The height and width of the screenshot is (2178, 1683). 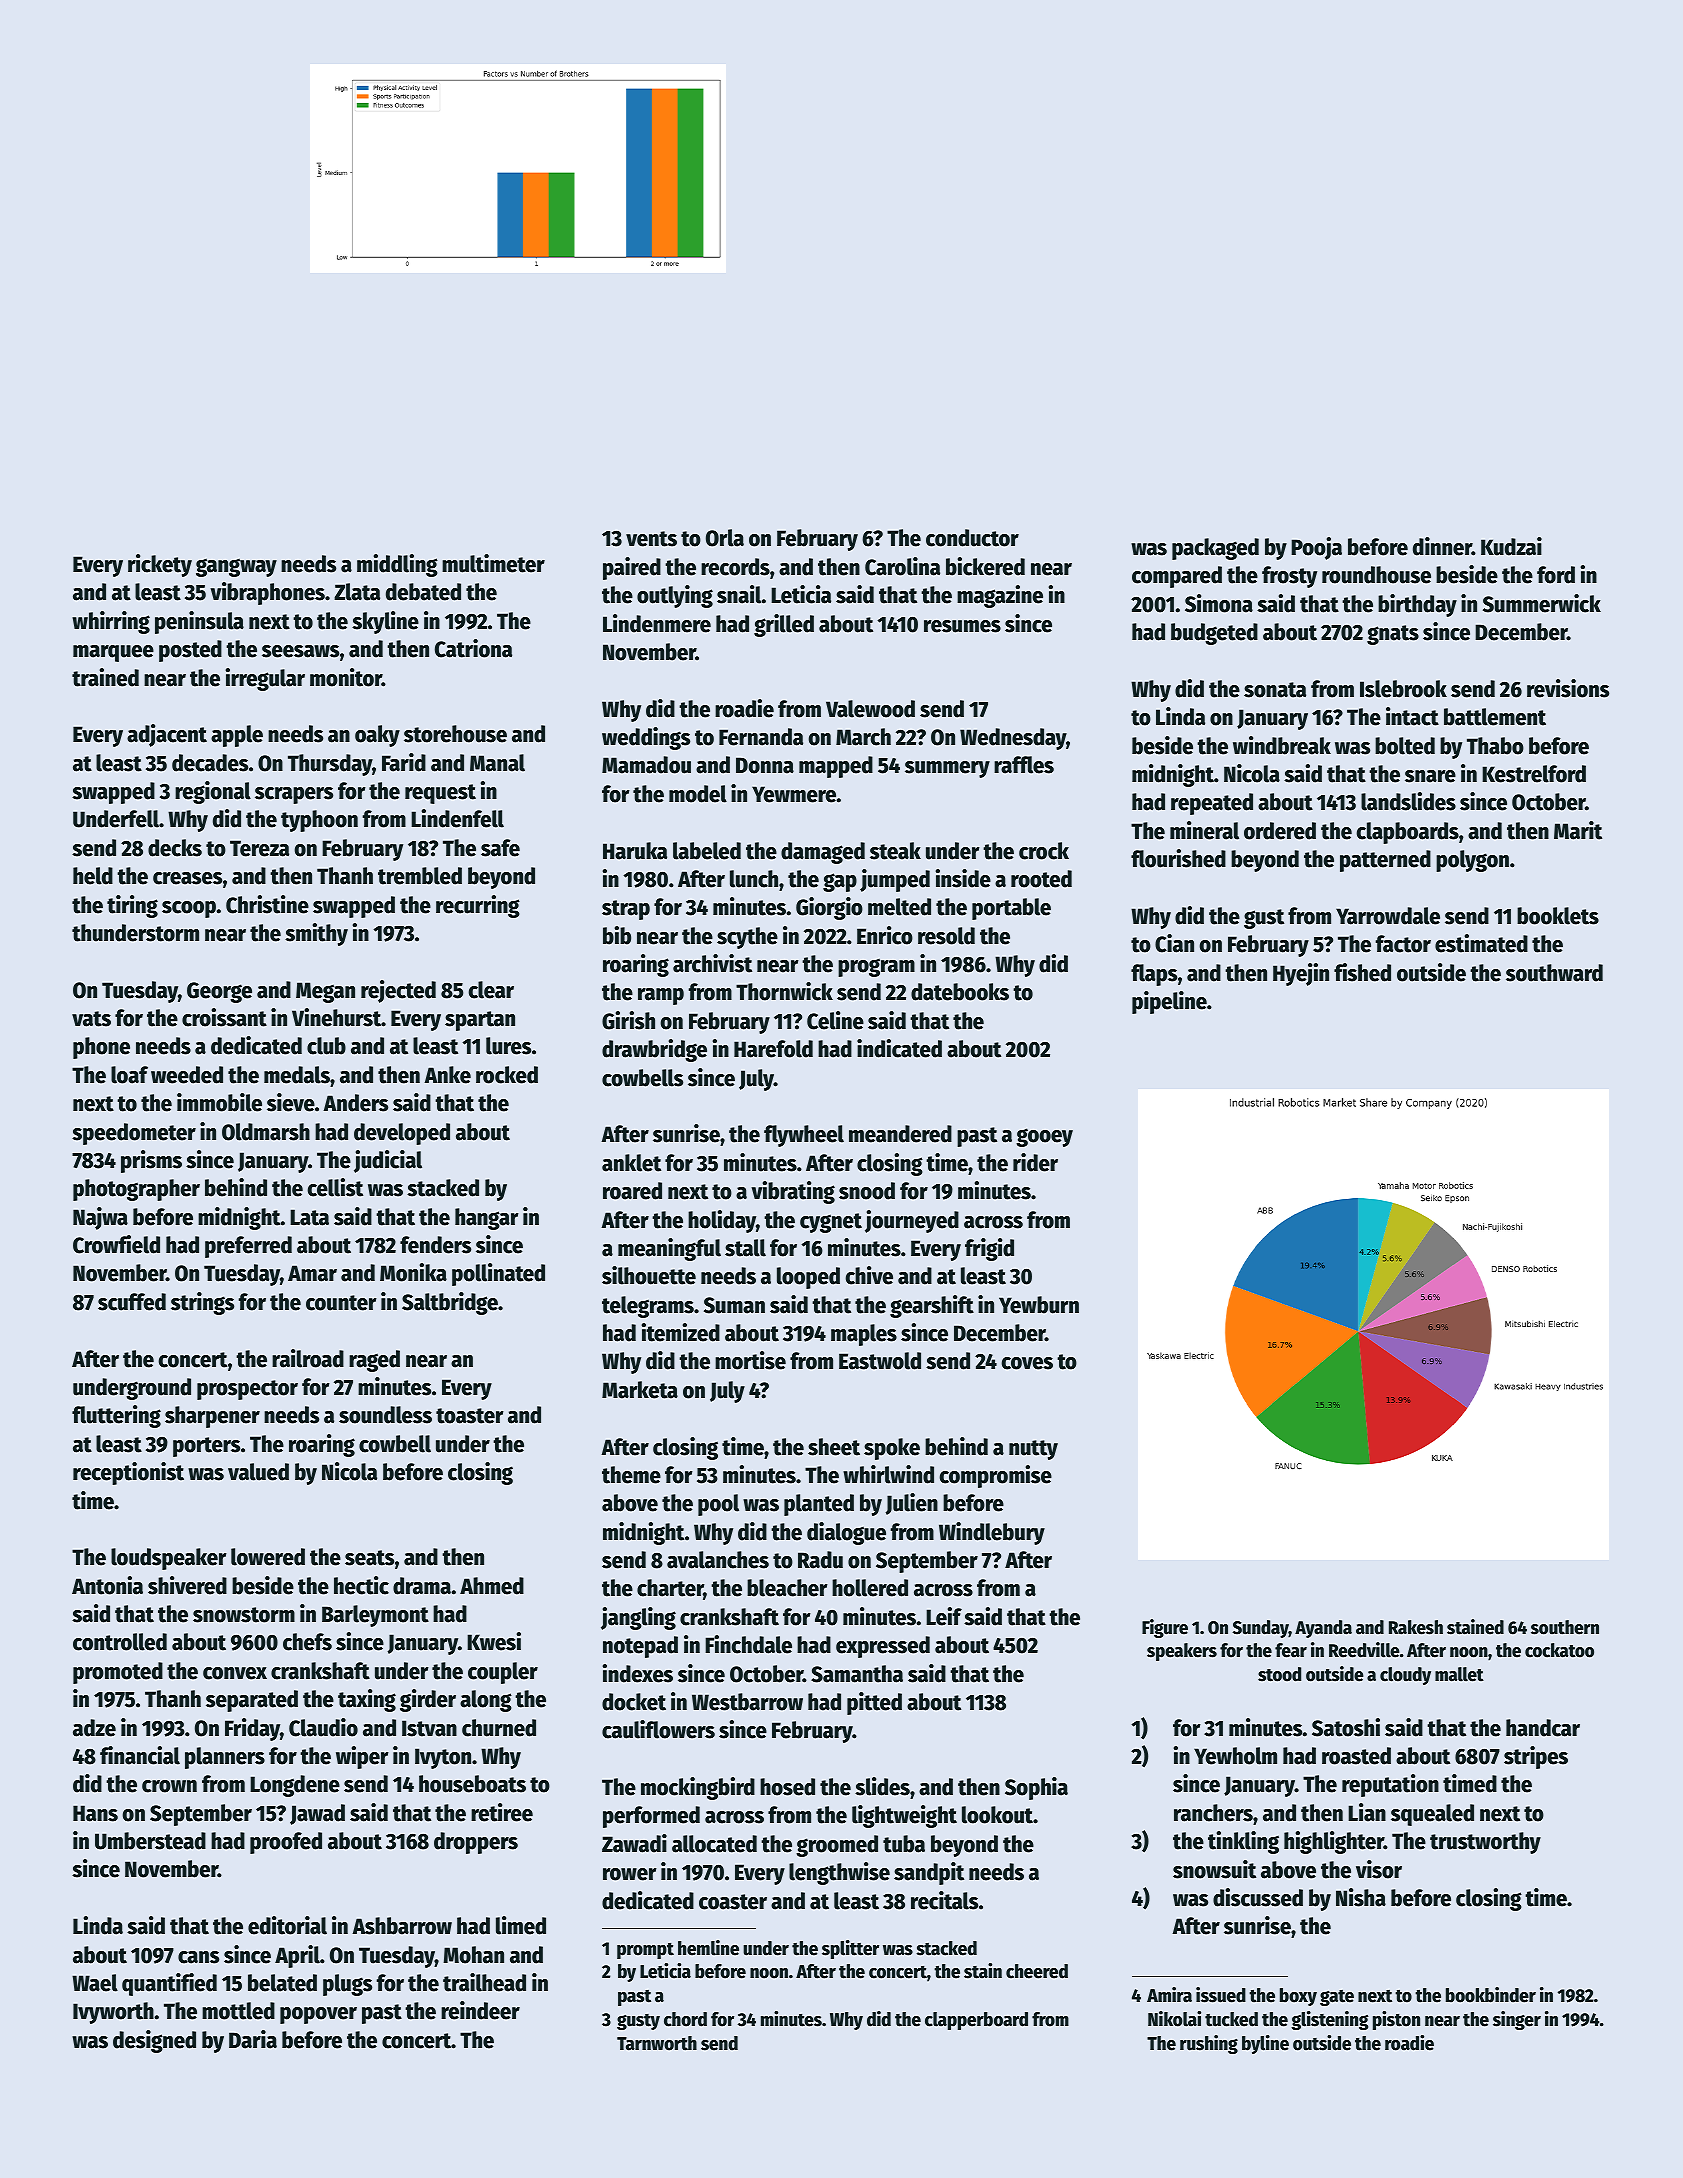 I want to click on Satoshi, so click(x=1346, y=1727).
